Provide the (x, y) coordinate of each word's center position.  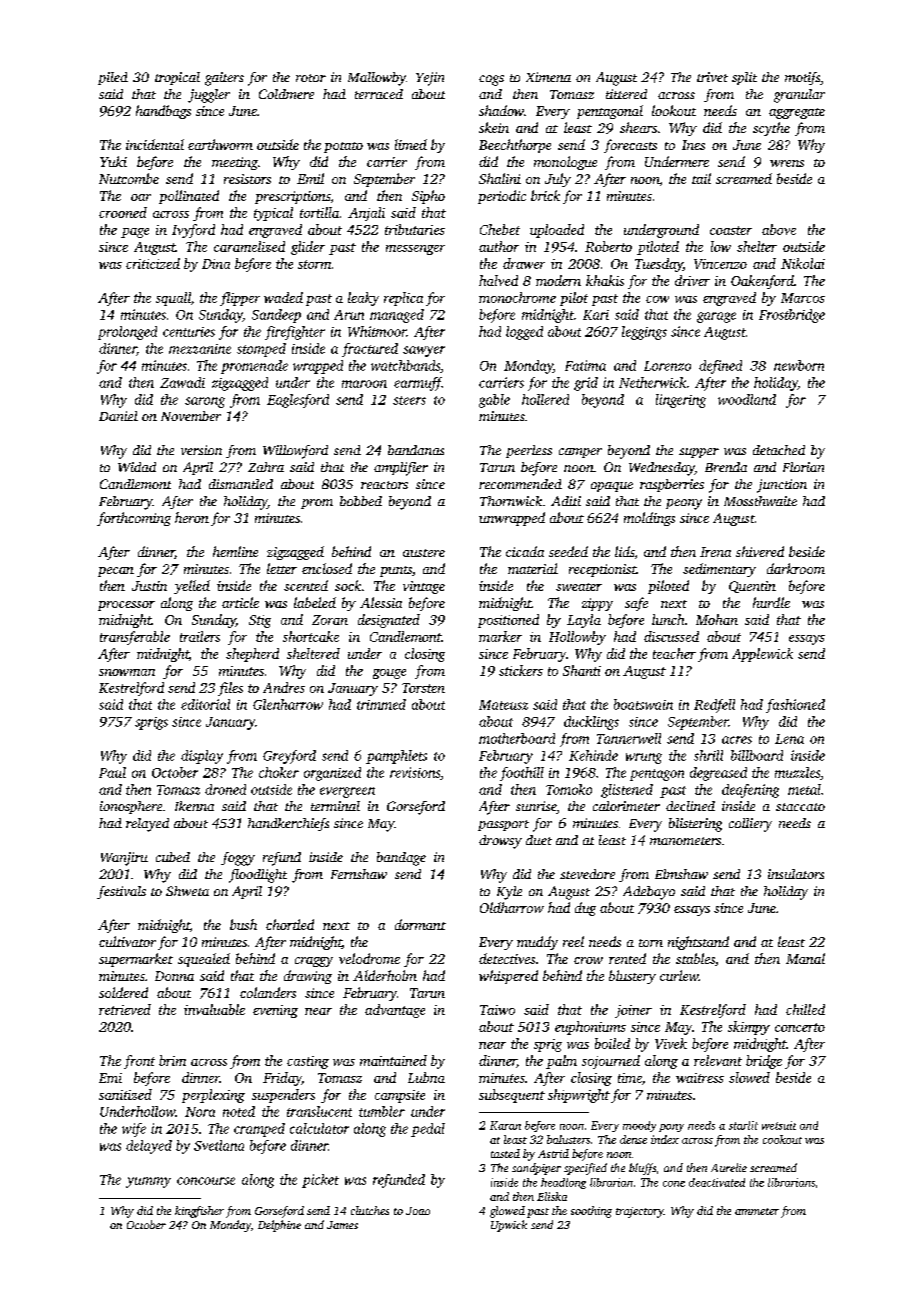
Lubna (426, 1077)
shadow (501, 110)
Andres (284, 687)
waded (283, 297)
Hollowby (577, 638)
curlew (679, 975)
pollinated (189, 197)
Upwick (509, 1226)
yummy (148, 1182)
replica (403, 299)
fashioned (795, 706)
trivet (712, 77)
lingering (681, 401)
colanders (268, 992)
